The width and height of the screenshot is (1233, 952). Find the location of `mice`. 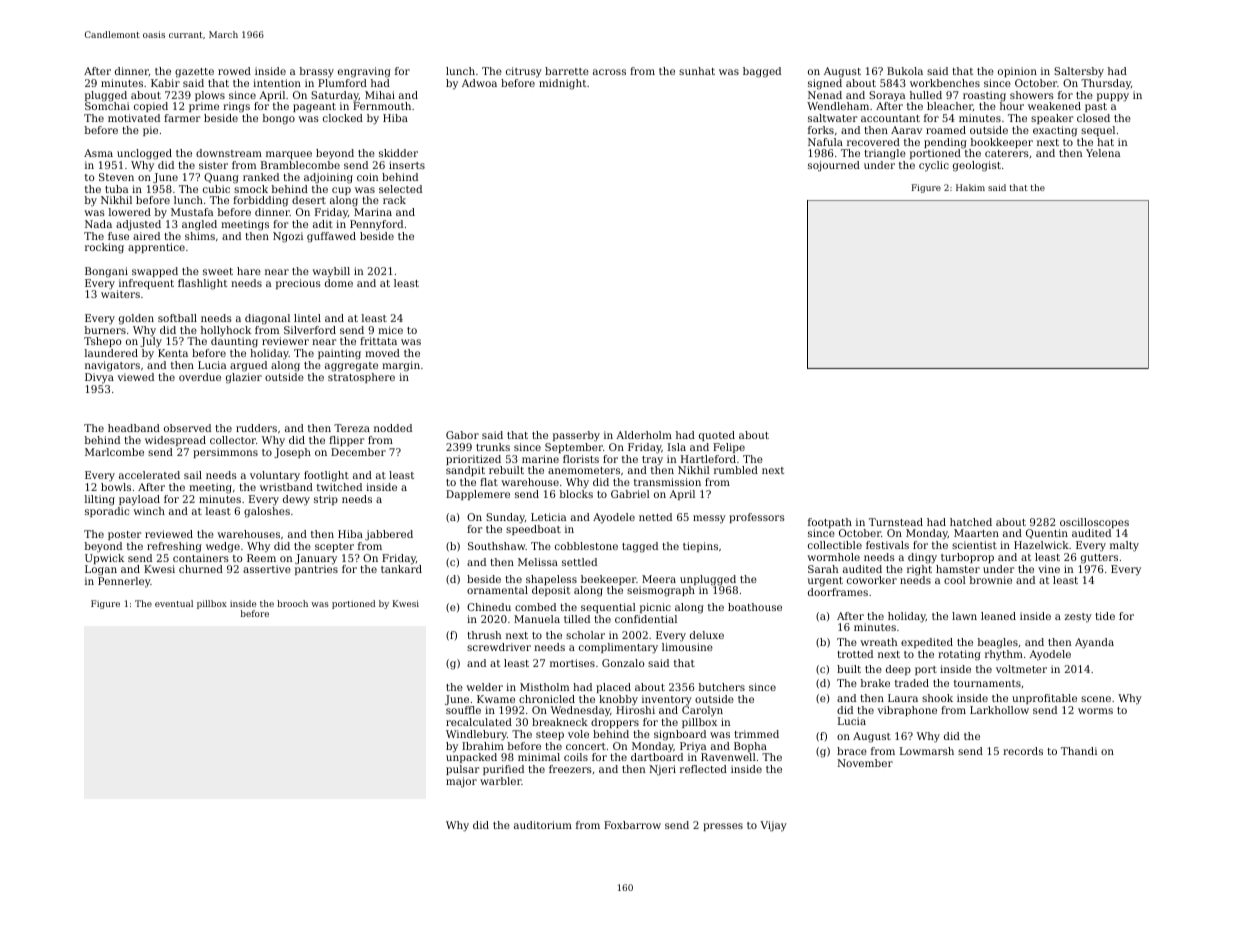

mice is located at coordinates (390, 330).
